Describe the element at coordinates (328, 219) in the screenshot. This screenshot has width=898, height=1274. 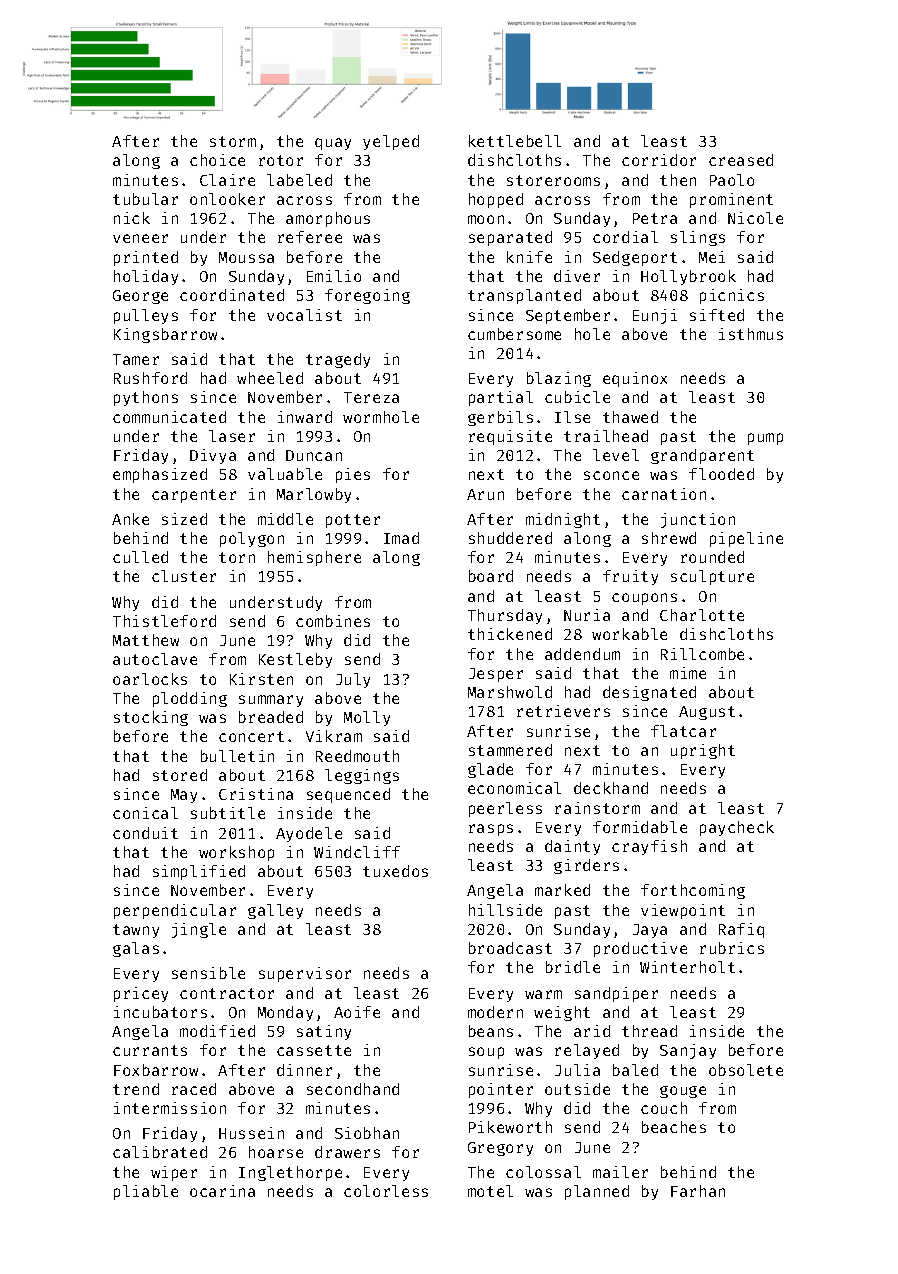
I see `amorphous` at that location.
